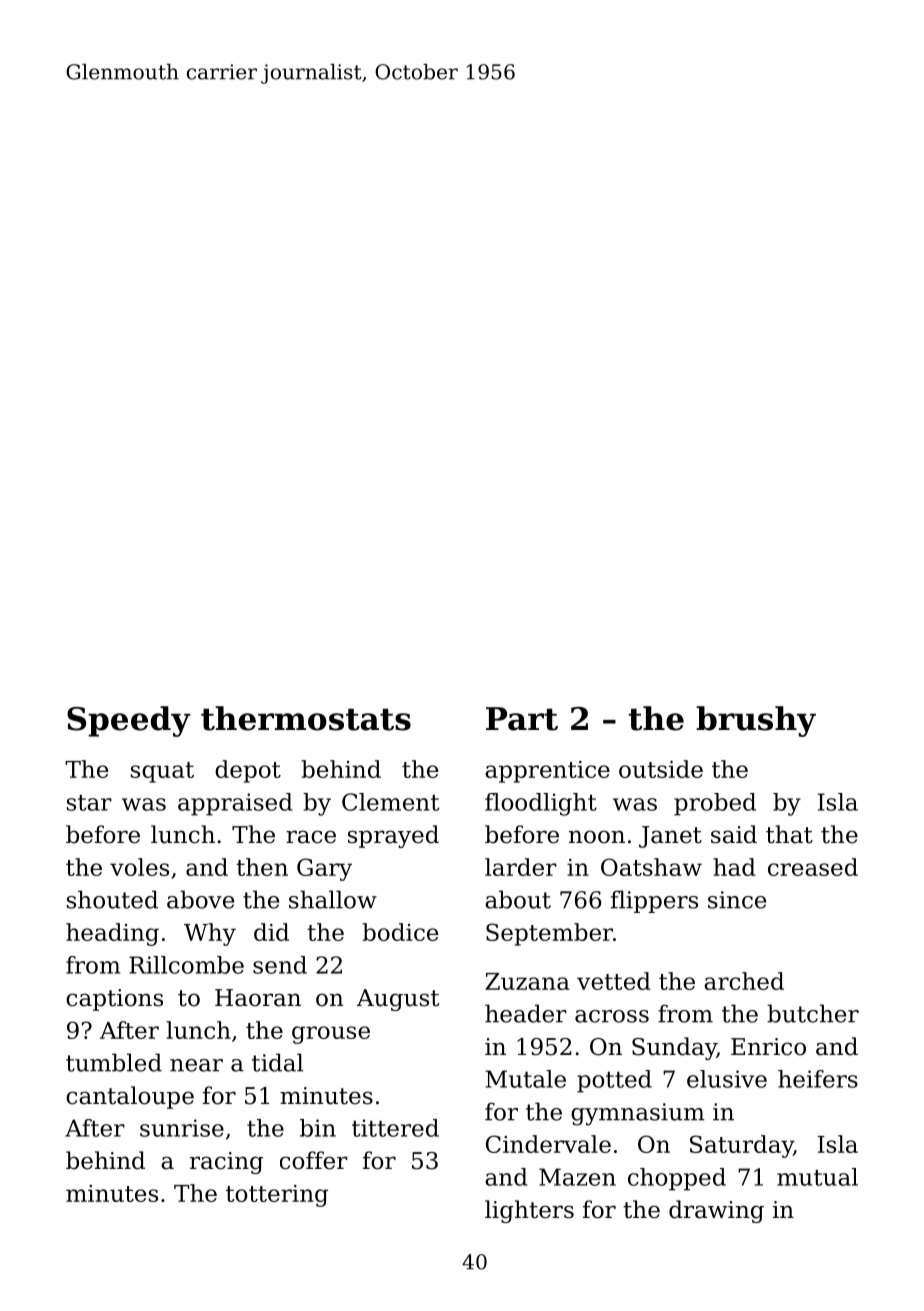 Image resolution: width=924 pixels, height=1311 pixels. What do you see at coordinates (200, 899) in the document?
I see `above` at bounding box center [200, 899].
